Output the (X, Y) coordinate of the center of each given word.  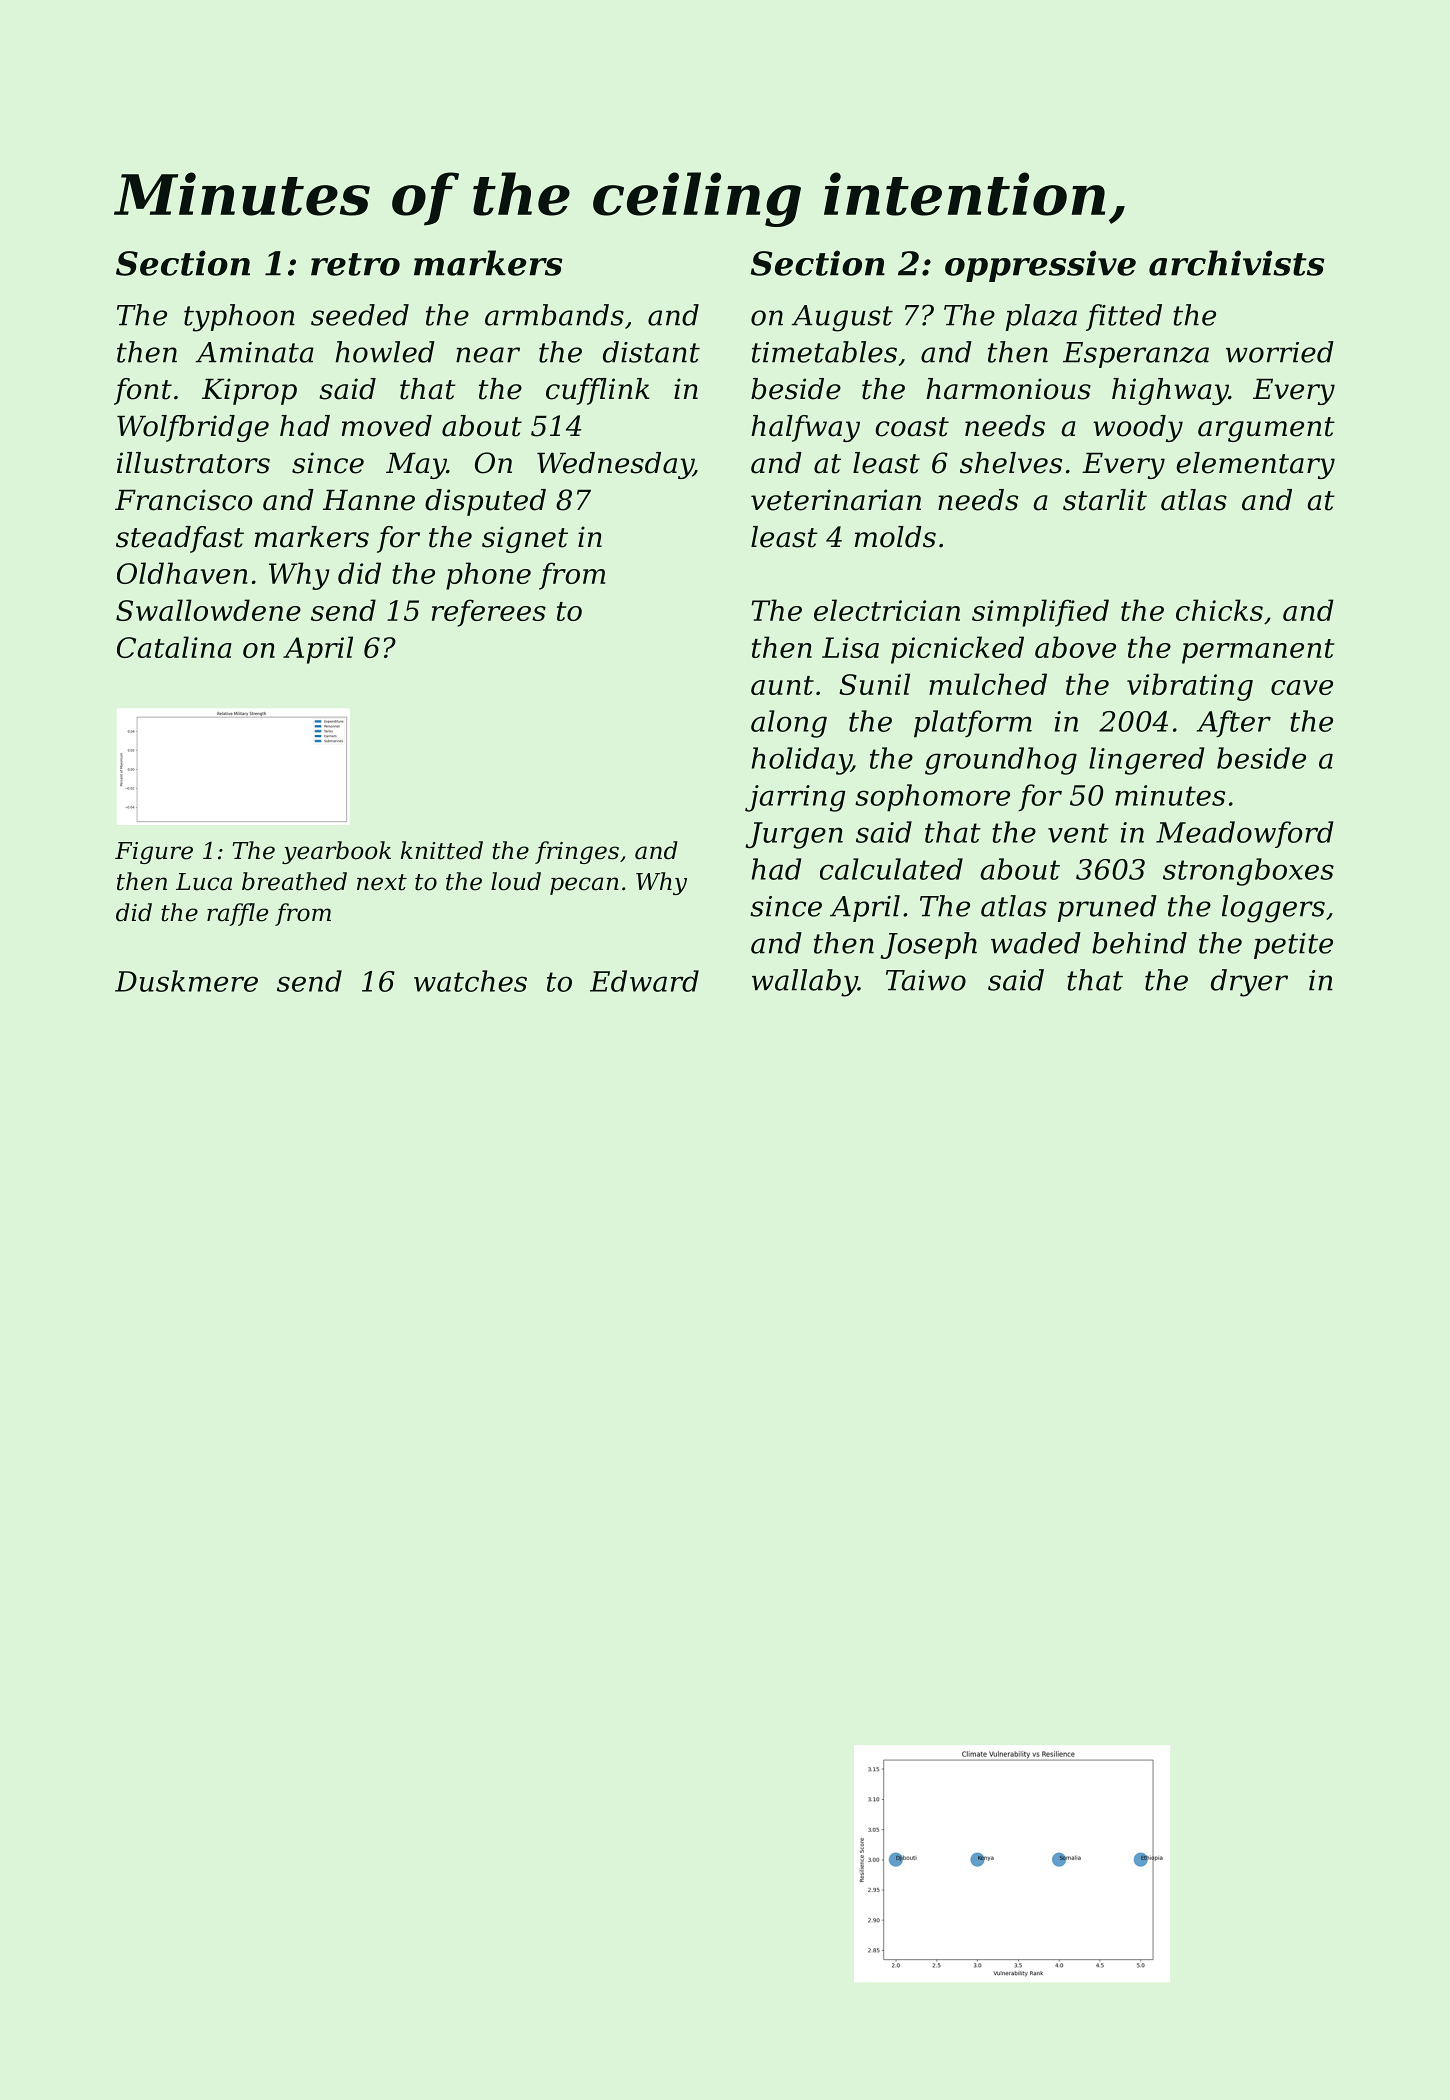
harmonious (1008, 389)
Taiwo (926, 980)
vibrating (1190, 687)
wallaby (805, 983)
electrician (887, 610)
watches (470, 981)
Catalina (174, 647)
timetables (824, 352)
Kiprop (249, 391)
